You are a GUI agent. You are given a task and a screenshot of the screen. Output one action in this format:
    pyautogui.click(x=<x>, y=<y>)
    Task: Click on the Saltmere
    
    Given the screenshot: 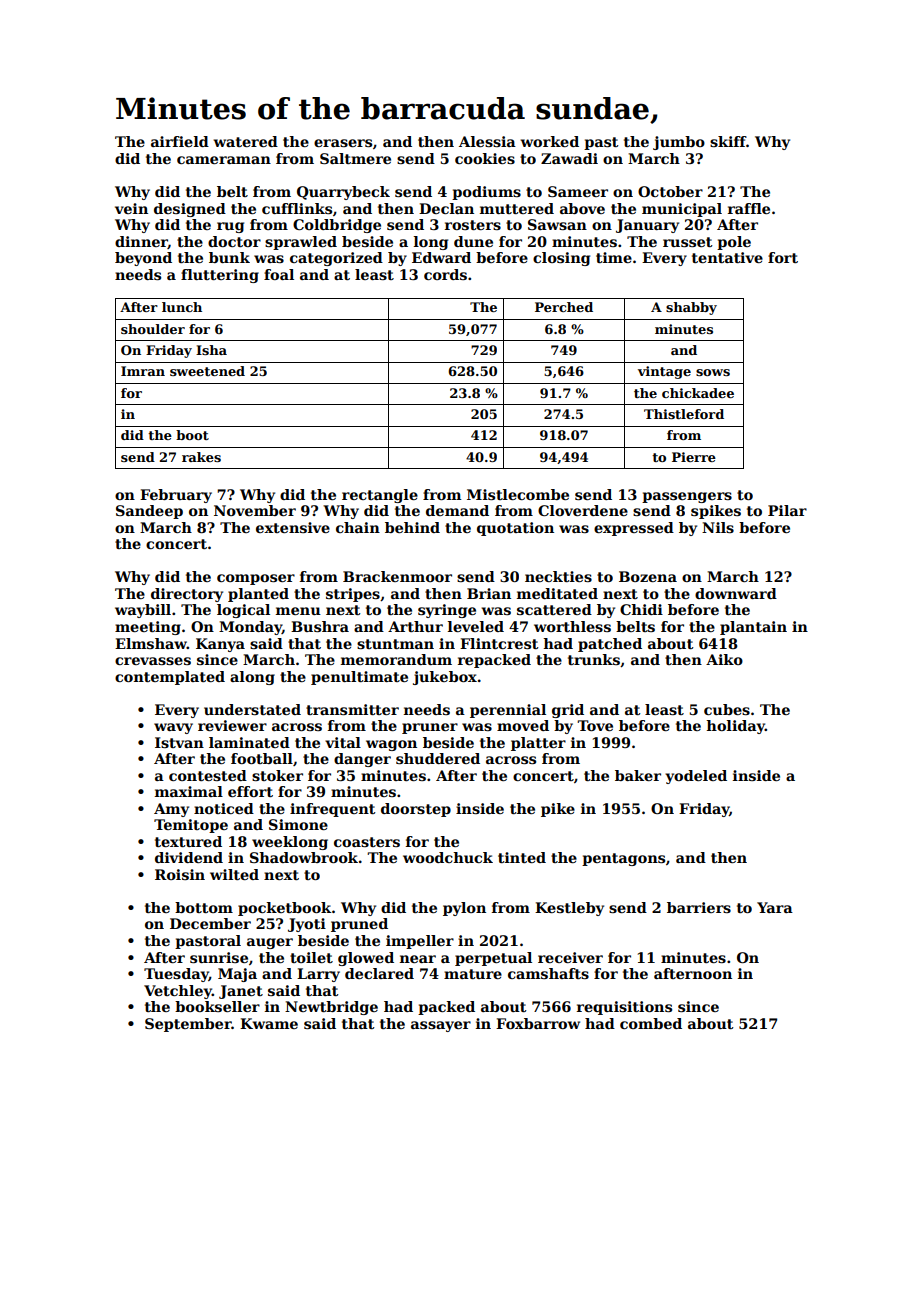 What is the action you would take?
    pyautogui.click(x=355, y=158)
